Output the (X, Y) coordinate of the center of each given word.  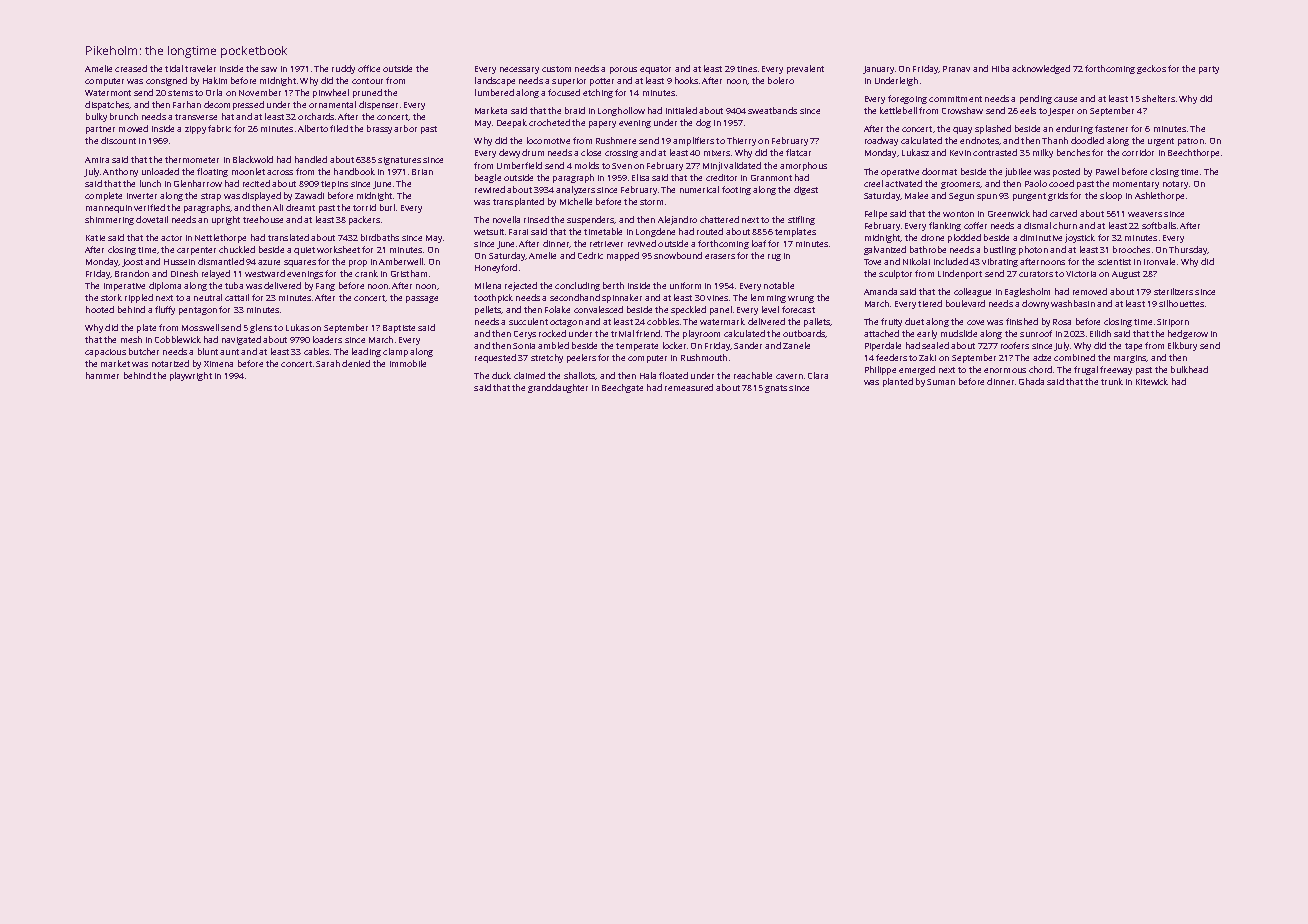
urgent (1161, 142)
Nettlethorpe (220, 238)
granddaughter (558, 388)
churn (1065, 225)
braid (575, 110)
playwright (191, 376)
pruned (367, 93)
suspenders (590, 220)
